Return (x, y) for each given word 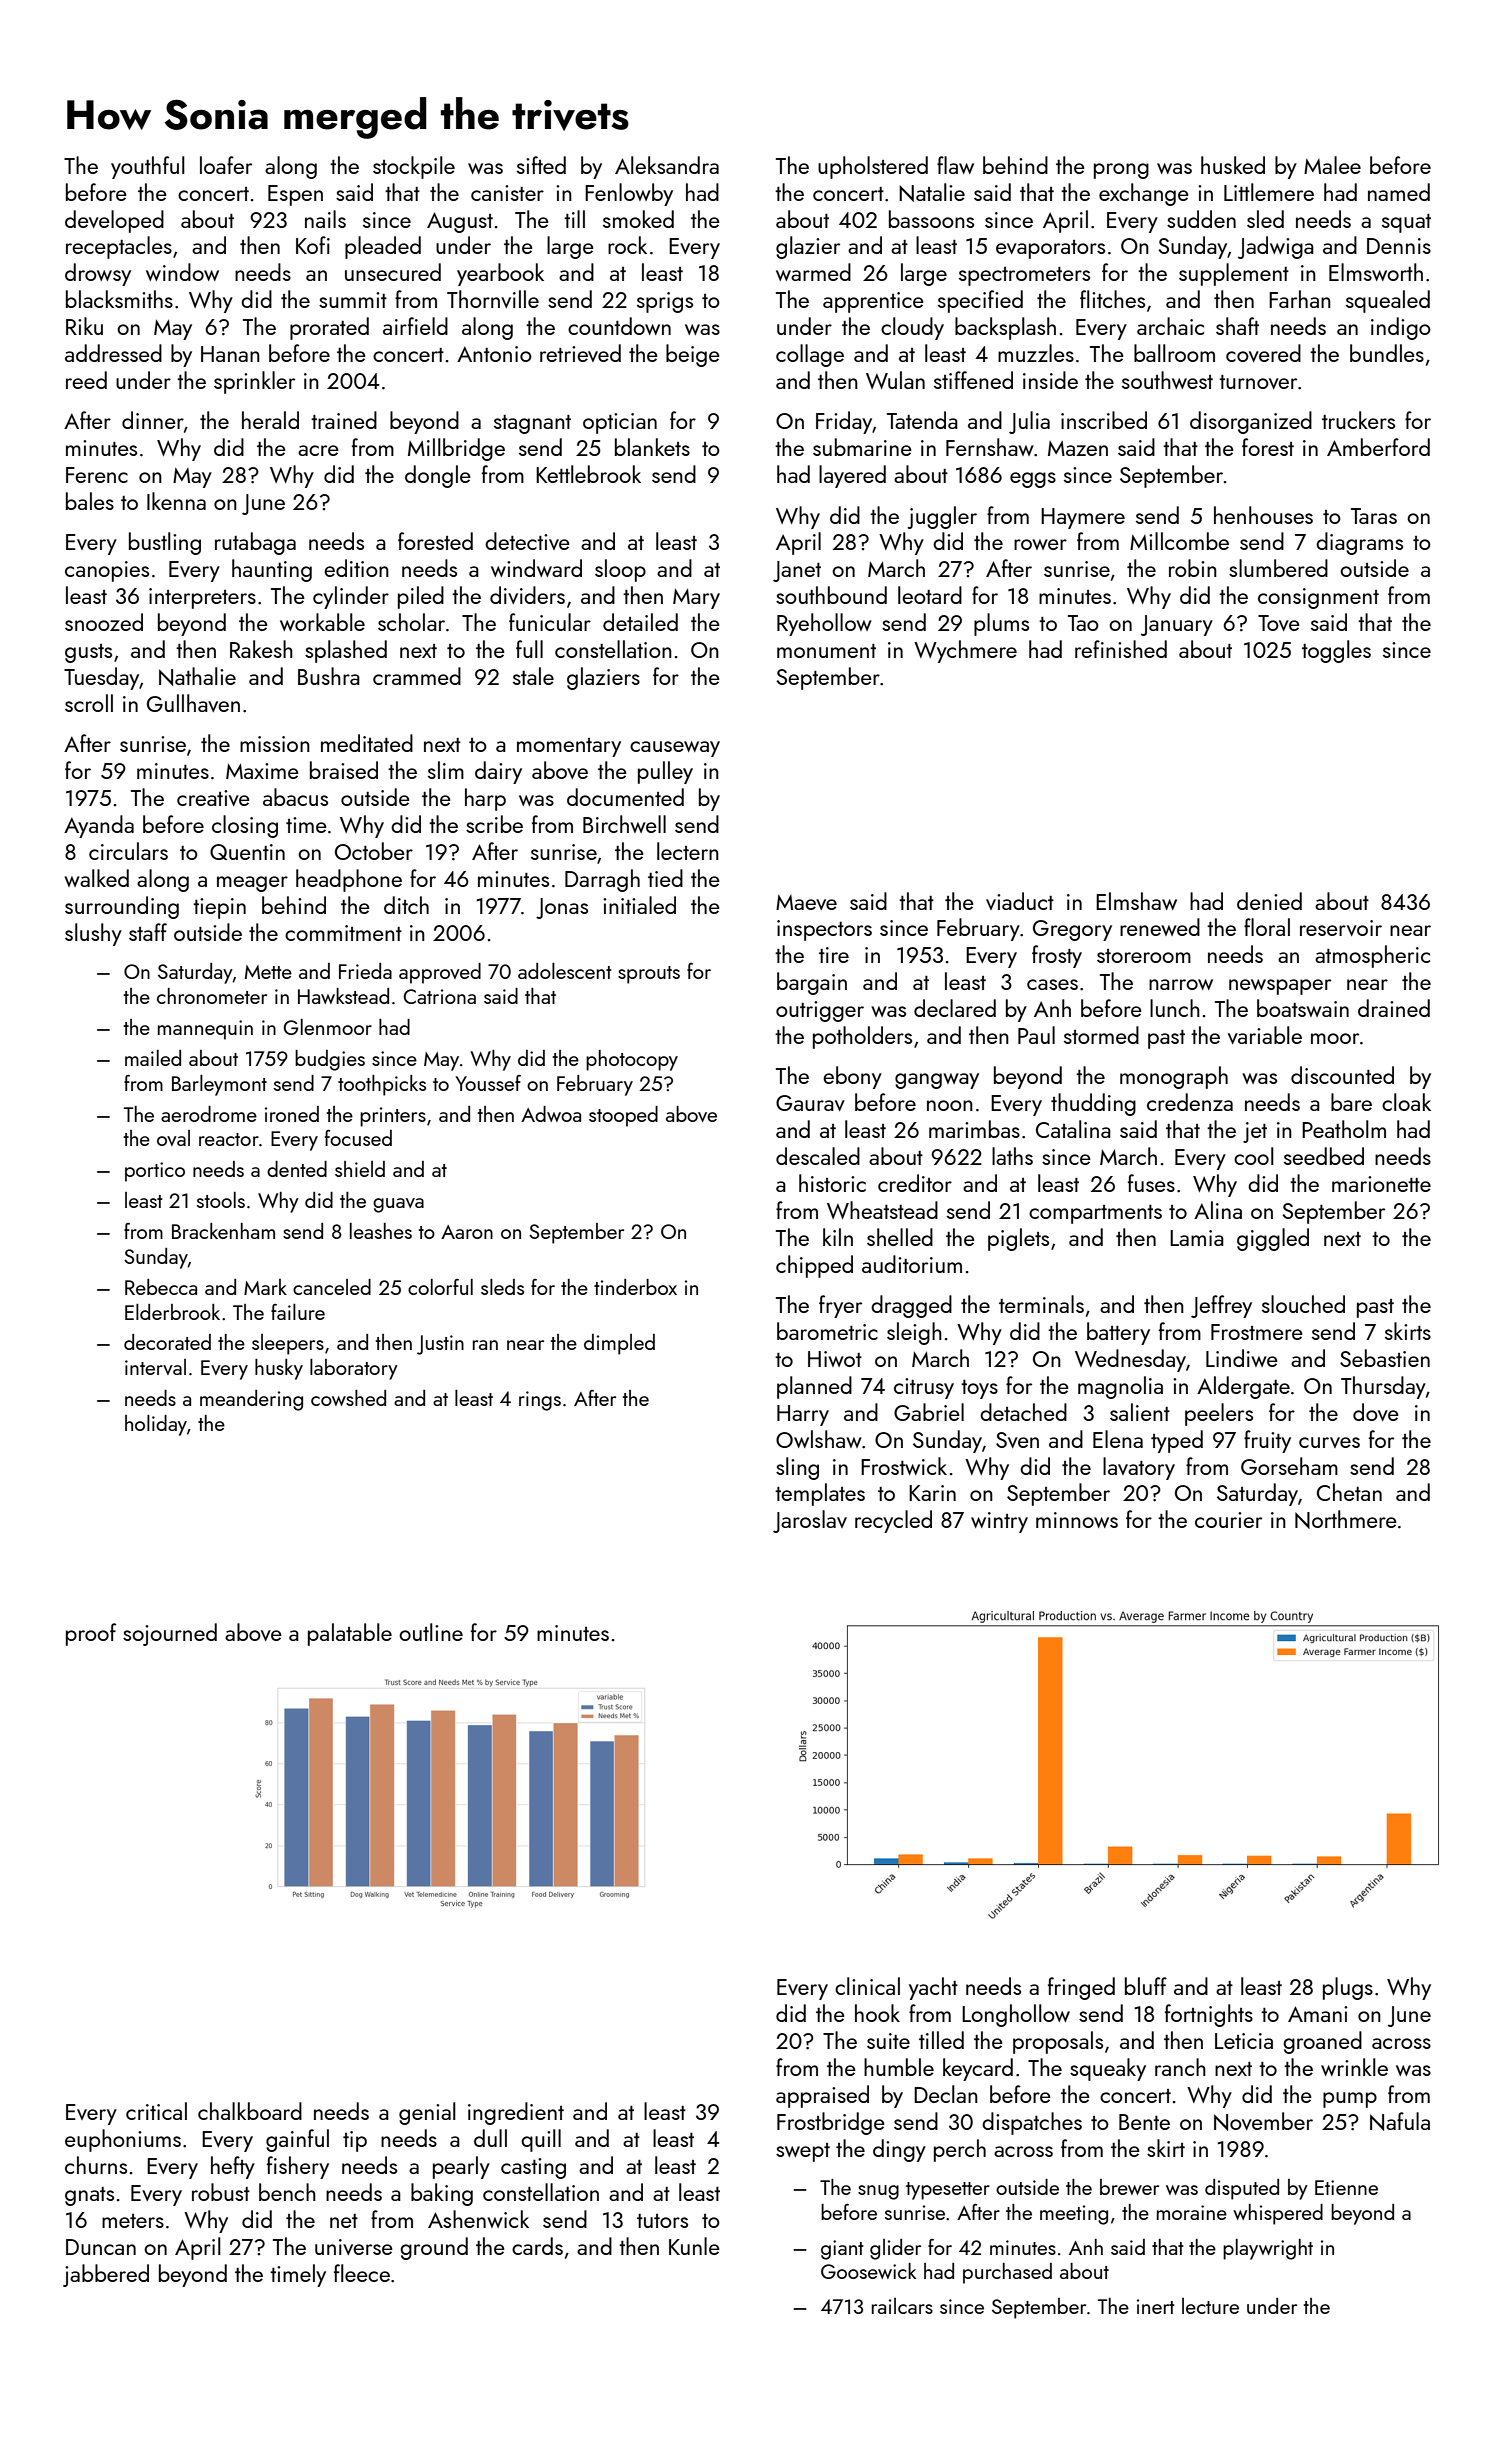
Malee (1332, 165)
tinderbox (635, 1287)
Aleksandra (667, 165)
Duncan (101, 2247)
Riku (84, 326)
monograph (1174, 1077)
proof (91, 1634)
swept (803, 2152)
